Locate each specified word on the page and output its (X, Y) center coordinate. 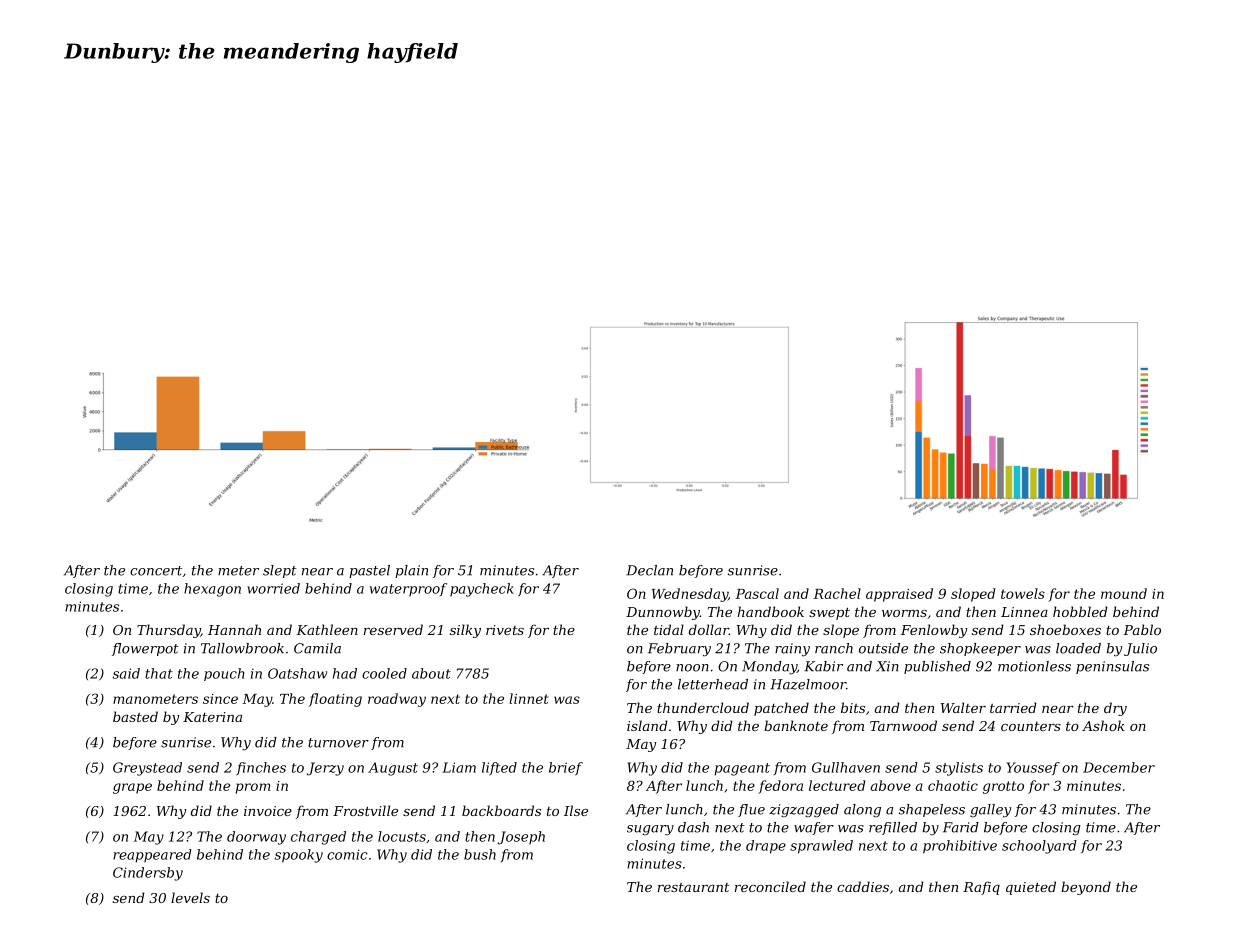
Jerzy (325, 769)
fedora (780, 787)
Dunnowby (663, 613)
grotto (1003, 787)
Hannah (234, 629)
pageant (742, 769)
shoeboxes (1065, 629)
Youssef (1033, 768)
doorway (256, 838)
